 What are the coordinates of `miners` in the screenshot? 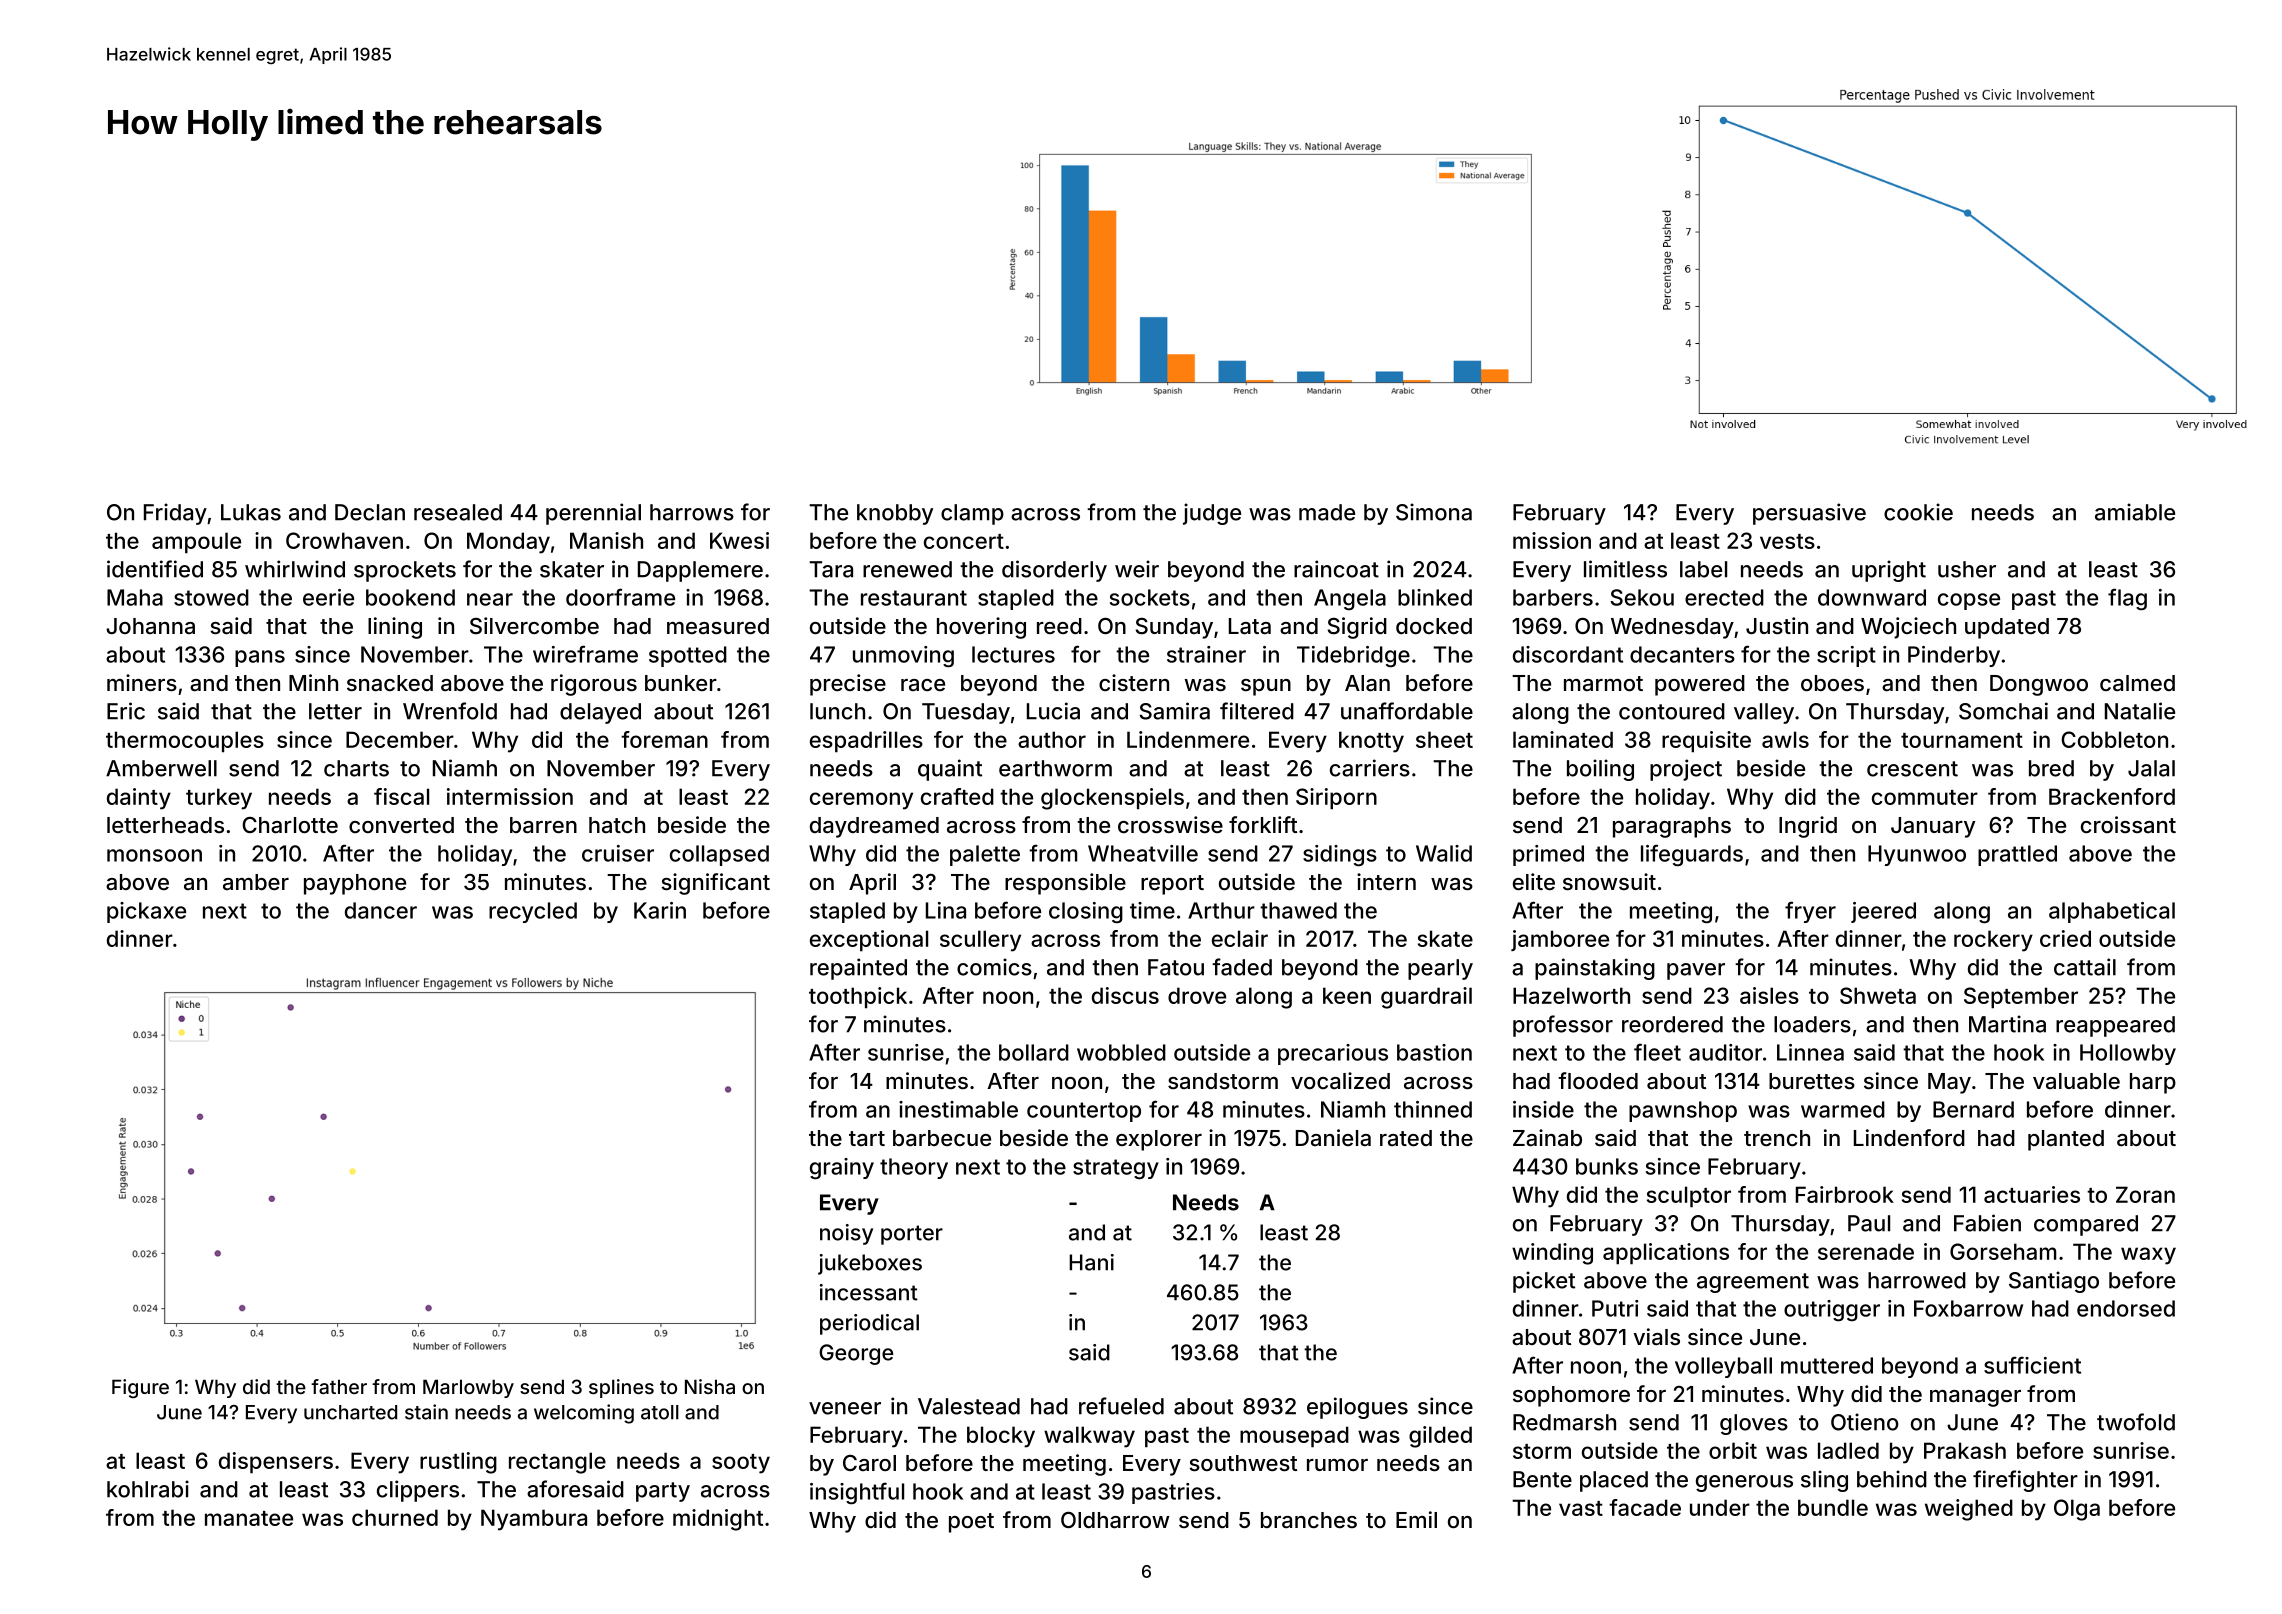 It's located at (142, 682).
